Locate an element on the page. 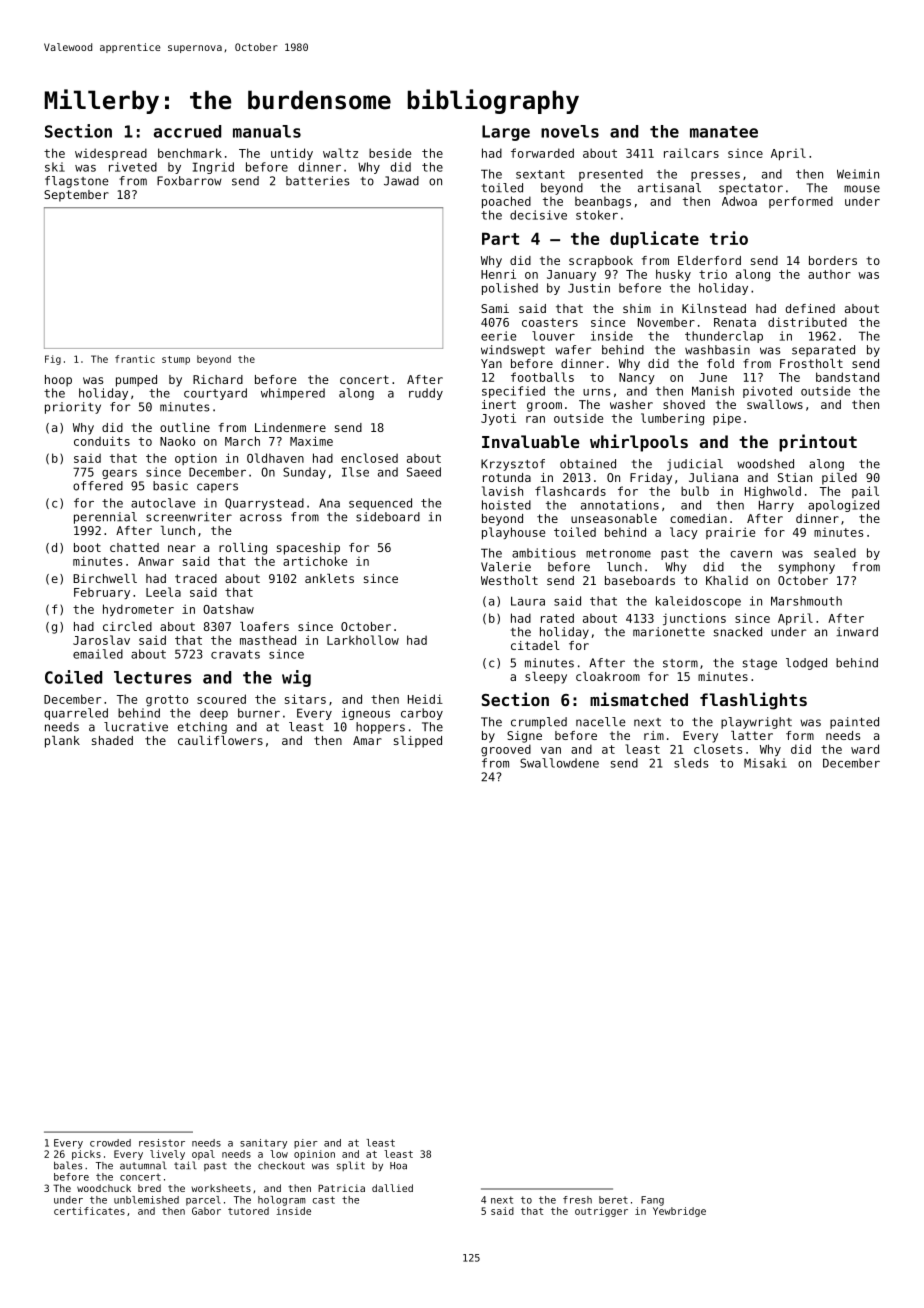  Misaki is located at coordinates (765, 763).
